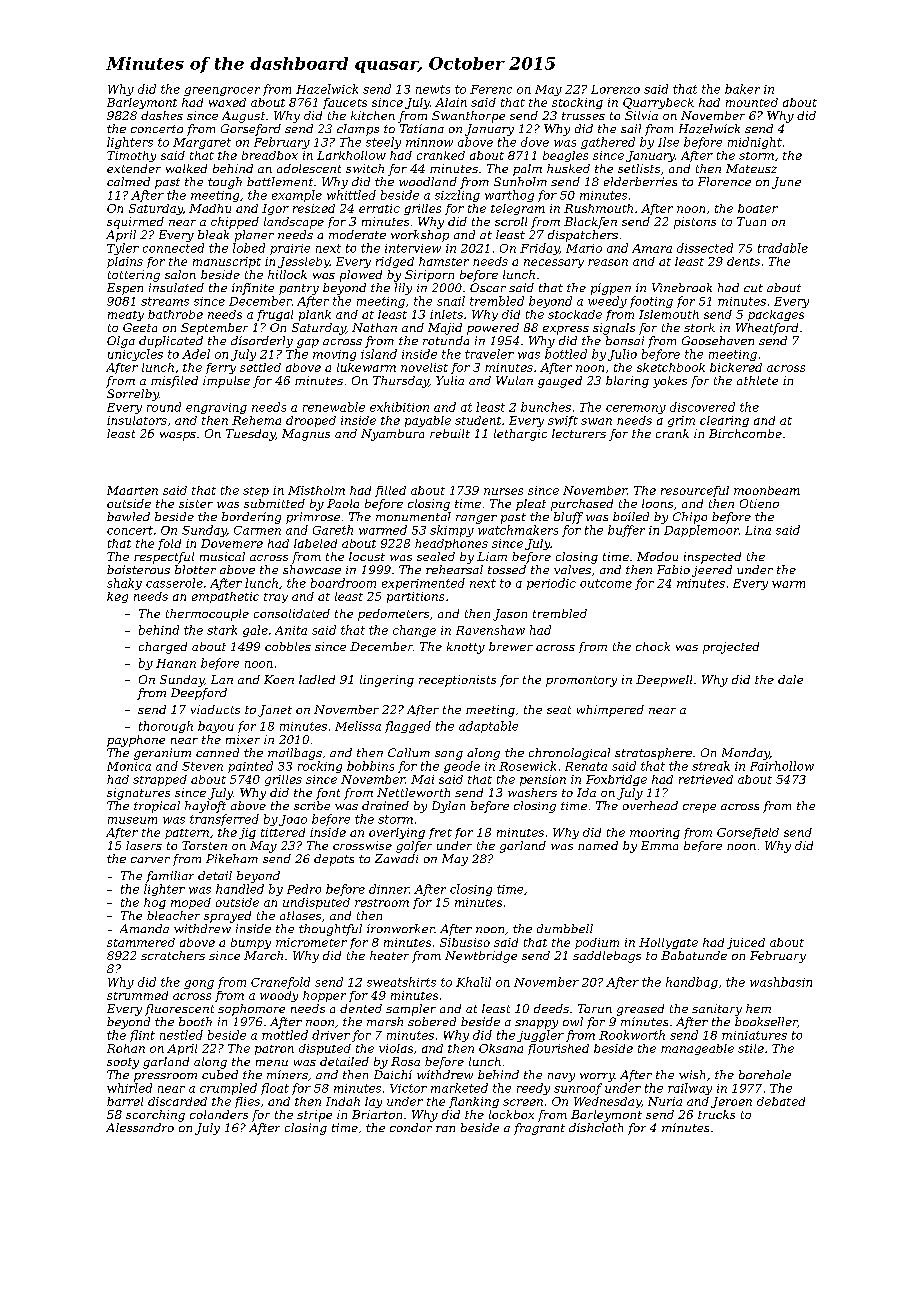  Describe the element at coordinates (232, 858) in the screenshot. I see `Pikeham` at that location.
